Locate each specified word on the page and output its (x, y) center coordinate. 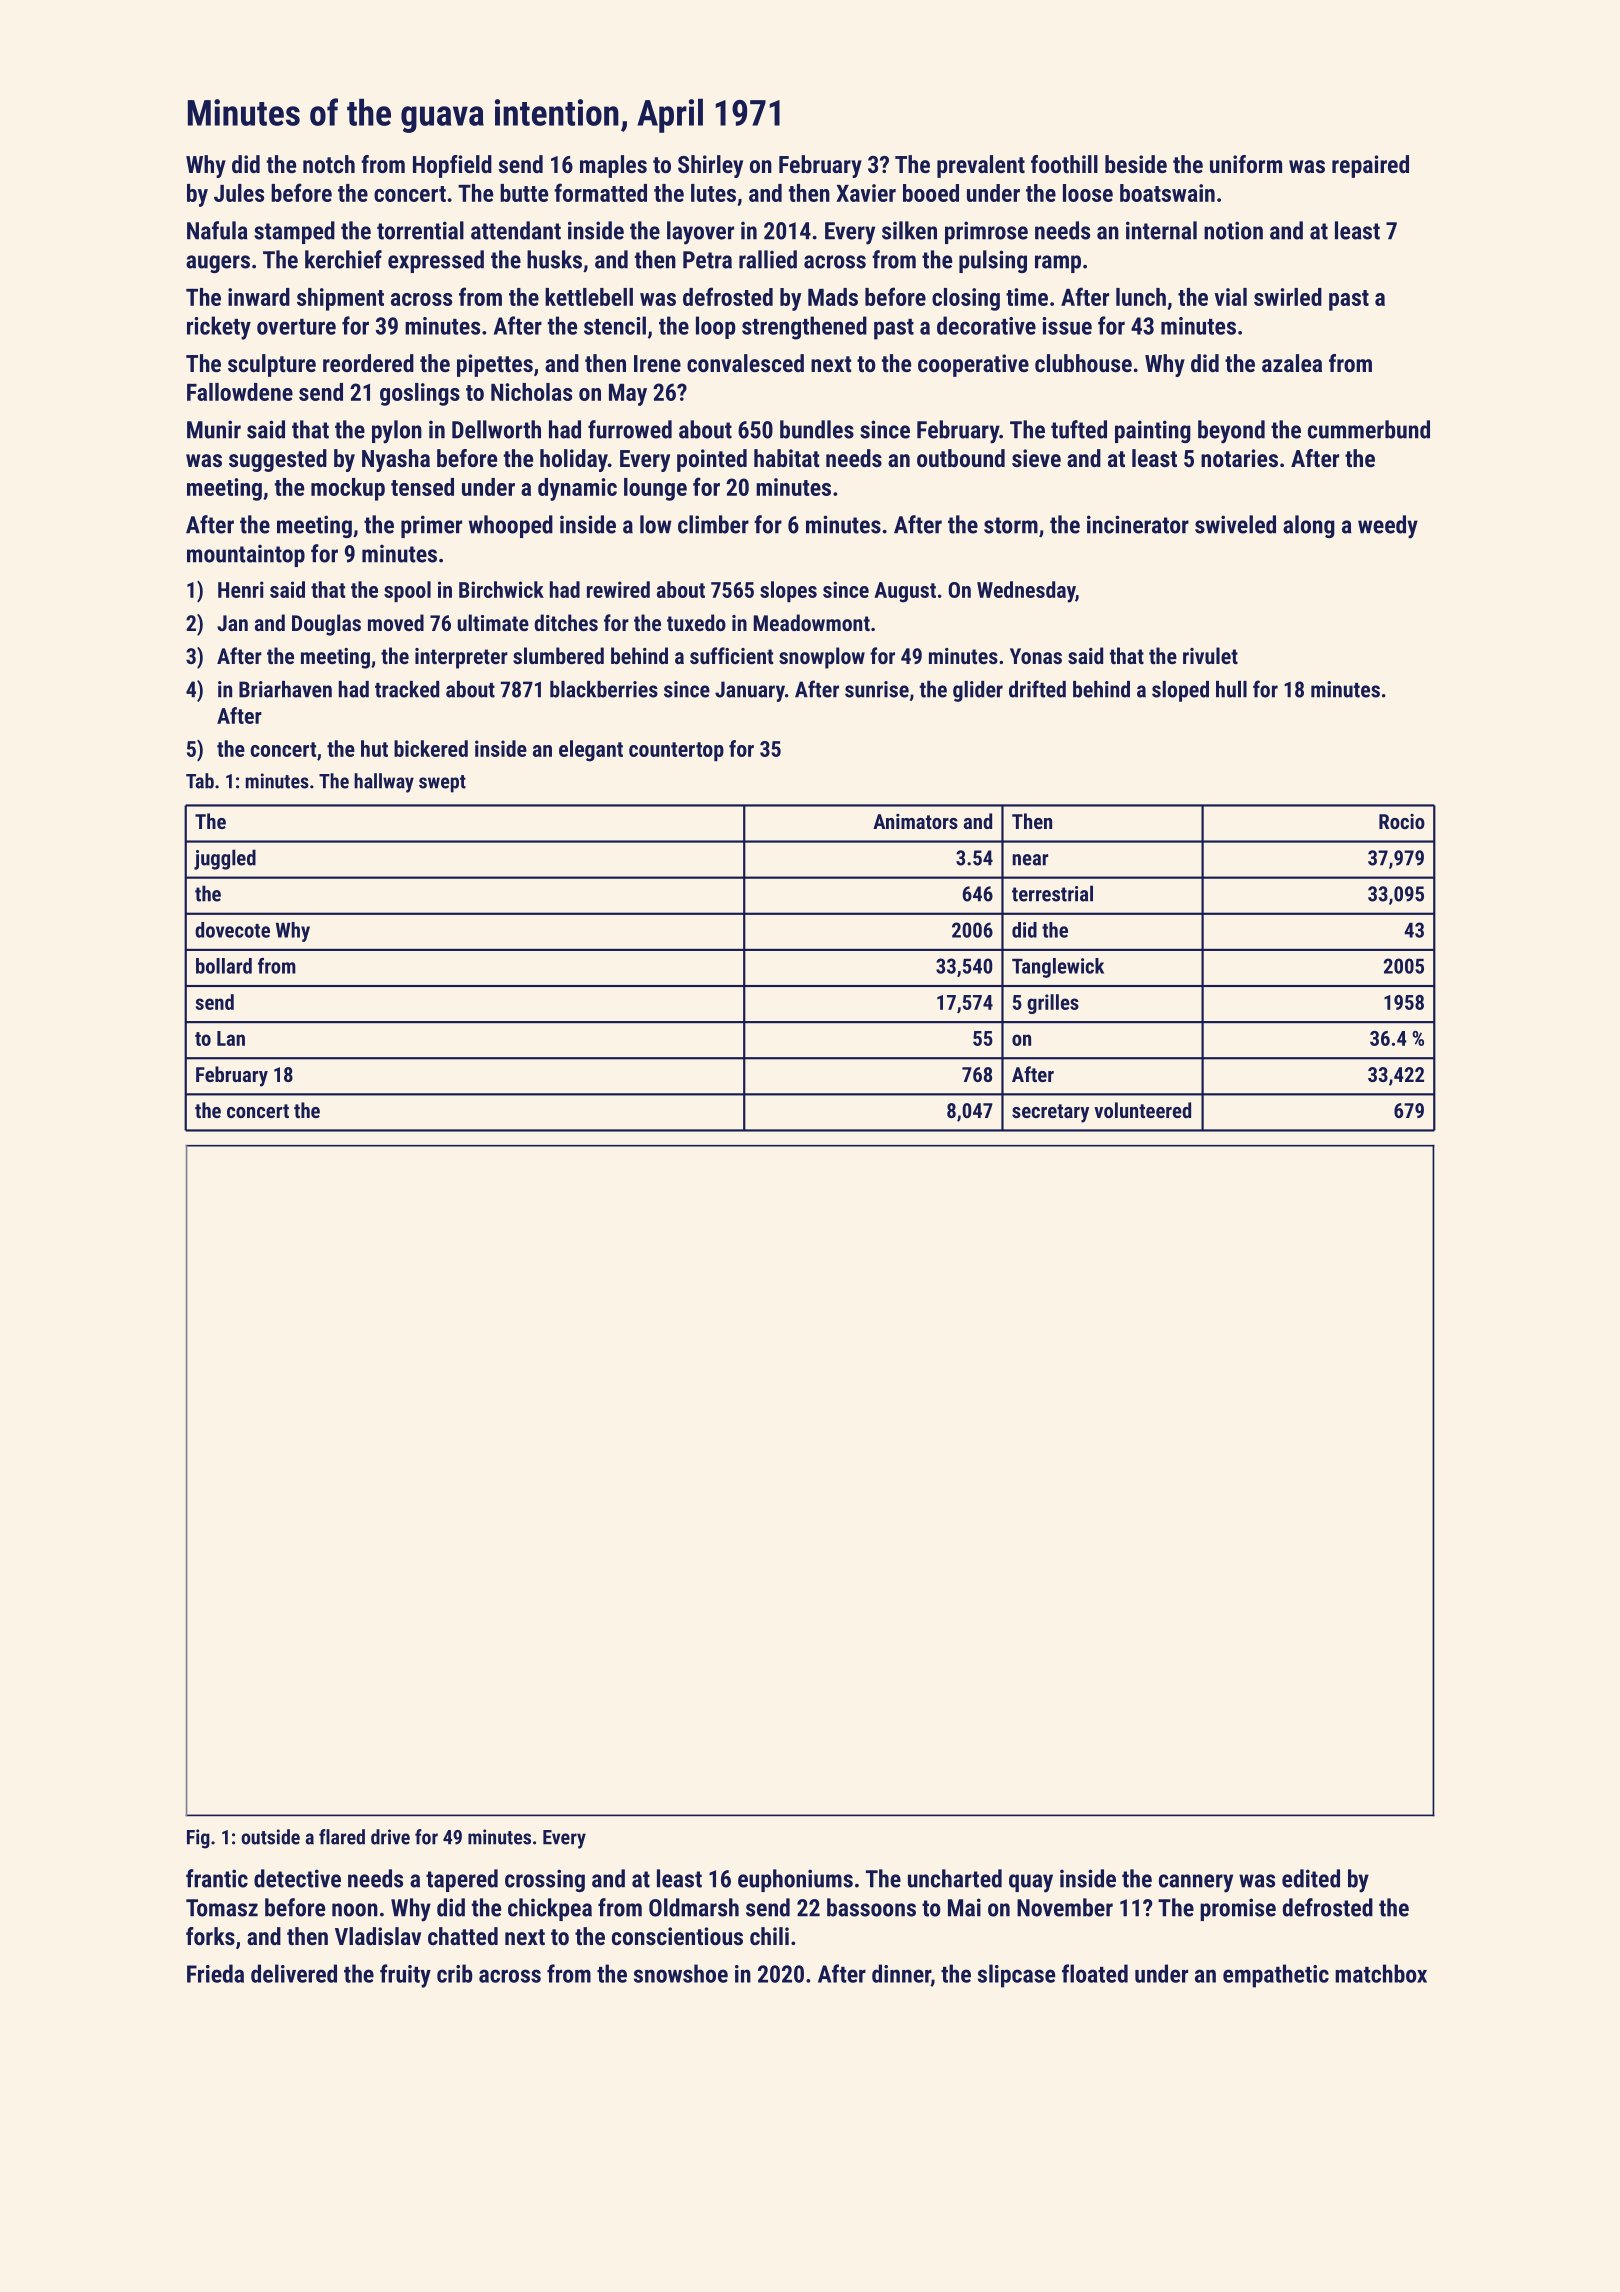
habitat (787, 458)
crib (455, 1973)
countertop (676, 751)
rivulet (1210, 655)
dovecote (232, 930)
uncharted (955, 1878)
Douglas (326, 625)
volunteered (1142, 1110)
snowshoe (681, 1973)
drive (390, 1837)
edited (1311, 1878)
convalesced (745, 363)
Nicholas (531, 392)
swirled (1288, 297)
